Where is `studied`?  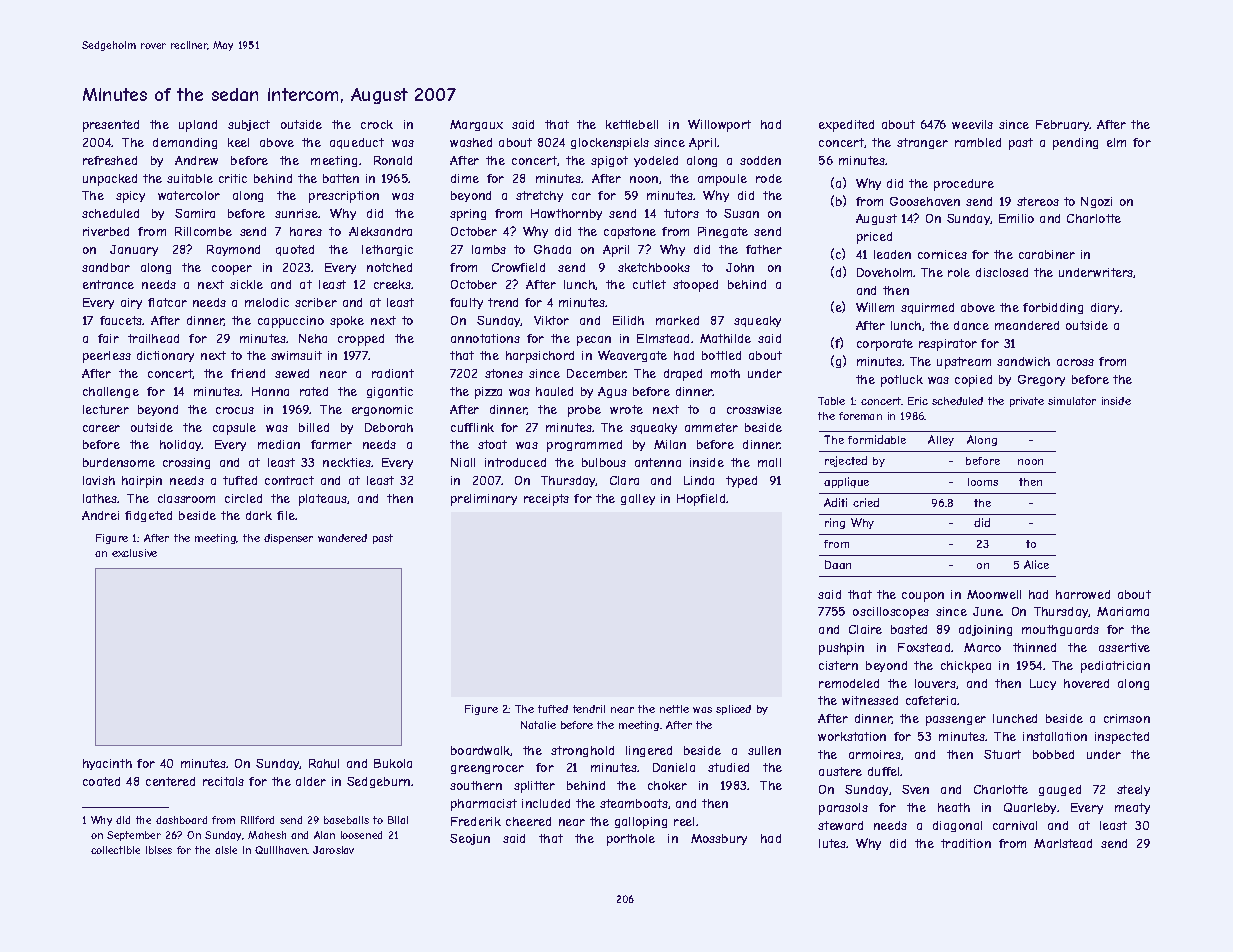
studied is located at coordinates (728, 767).
